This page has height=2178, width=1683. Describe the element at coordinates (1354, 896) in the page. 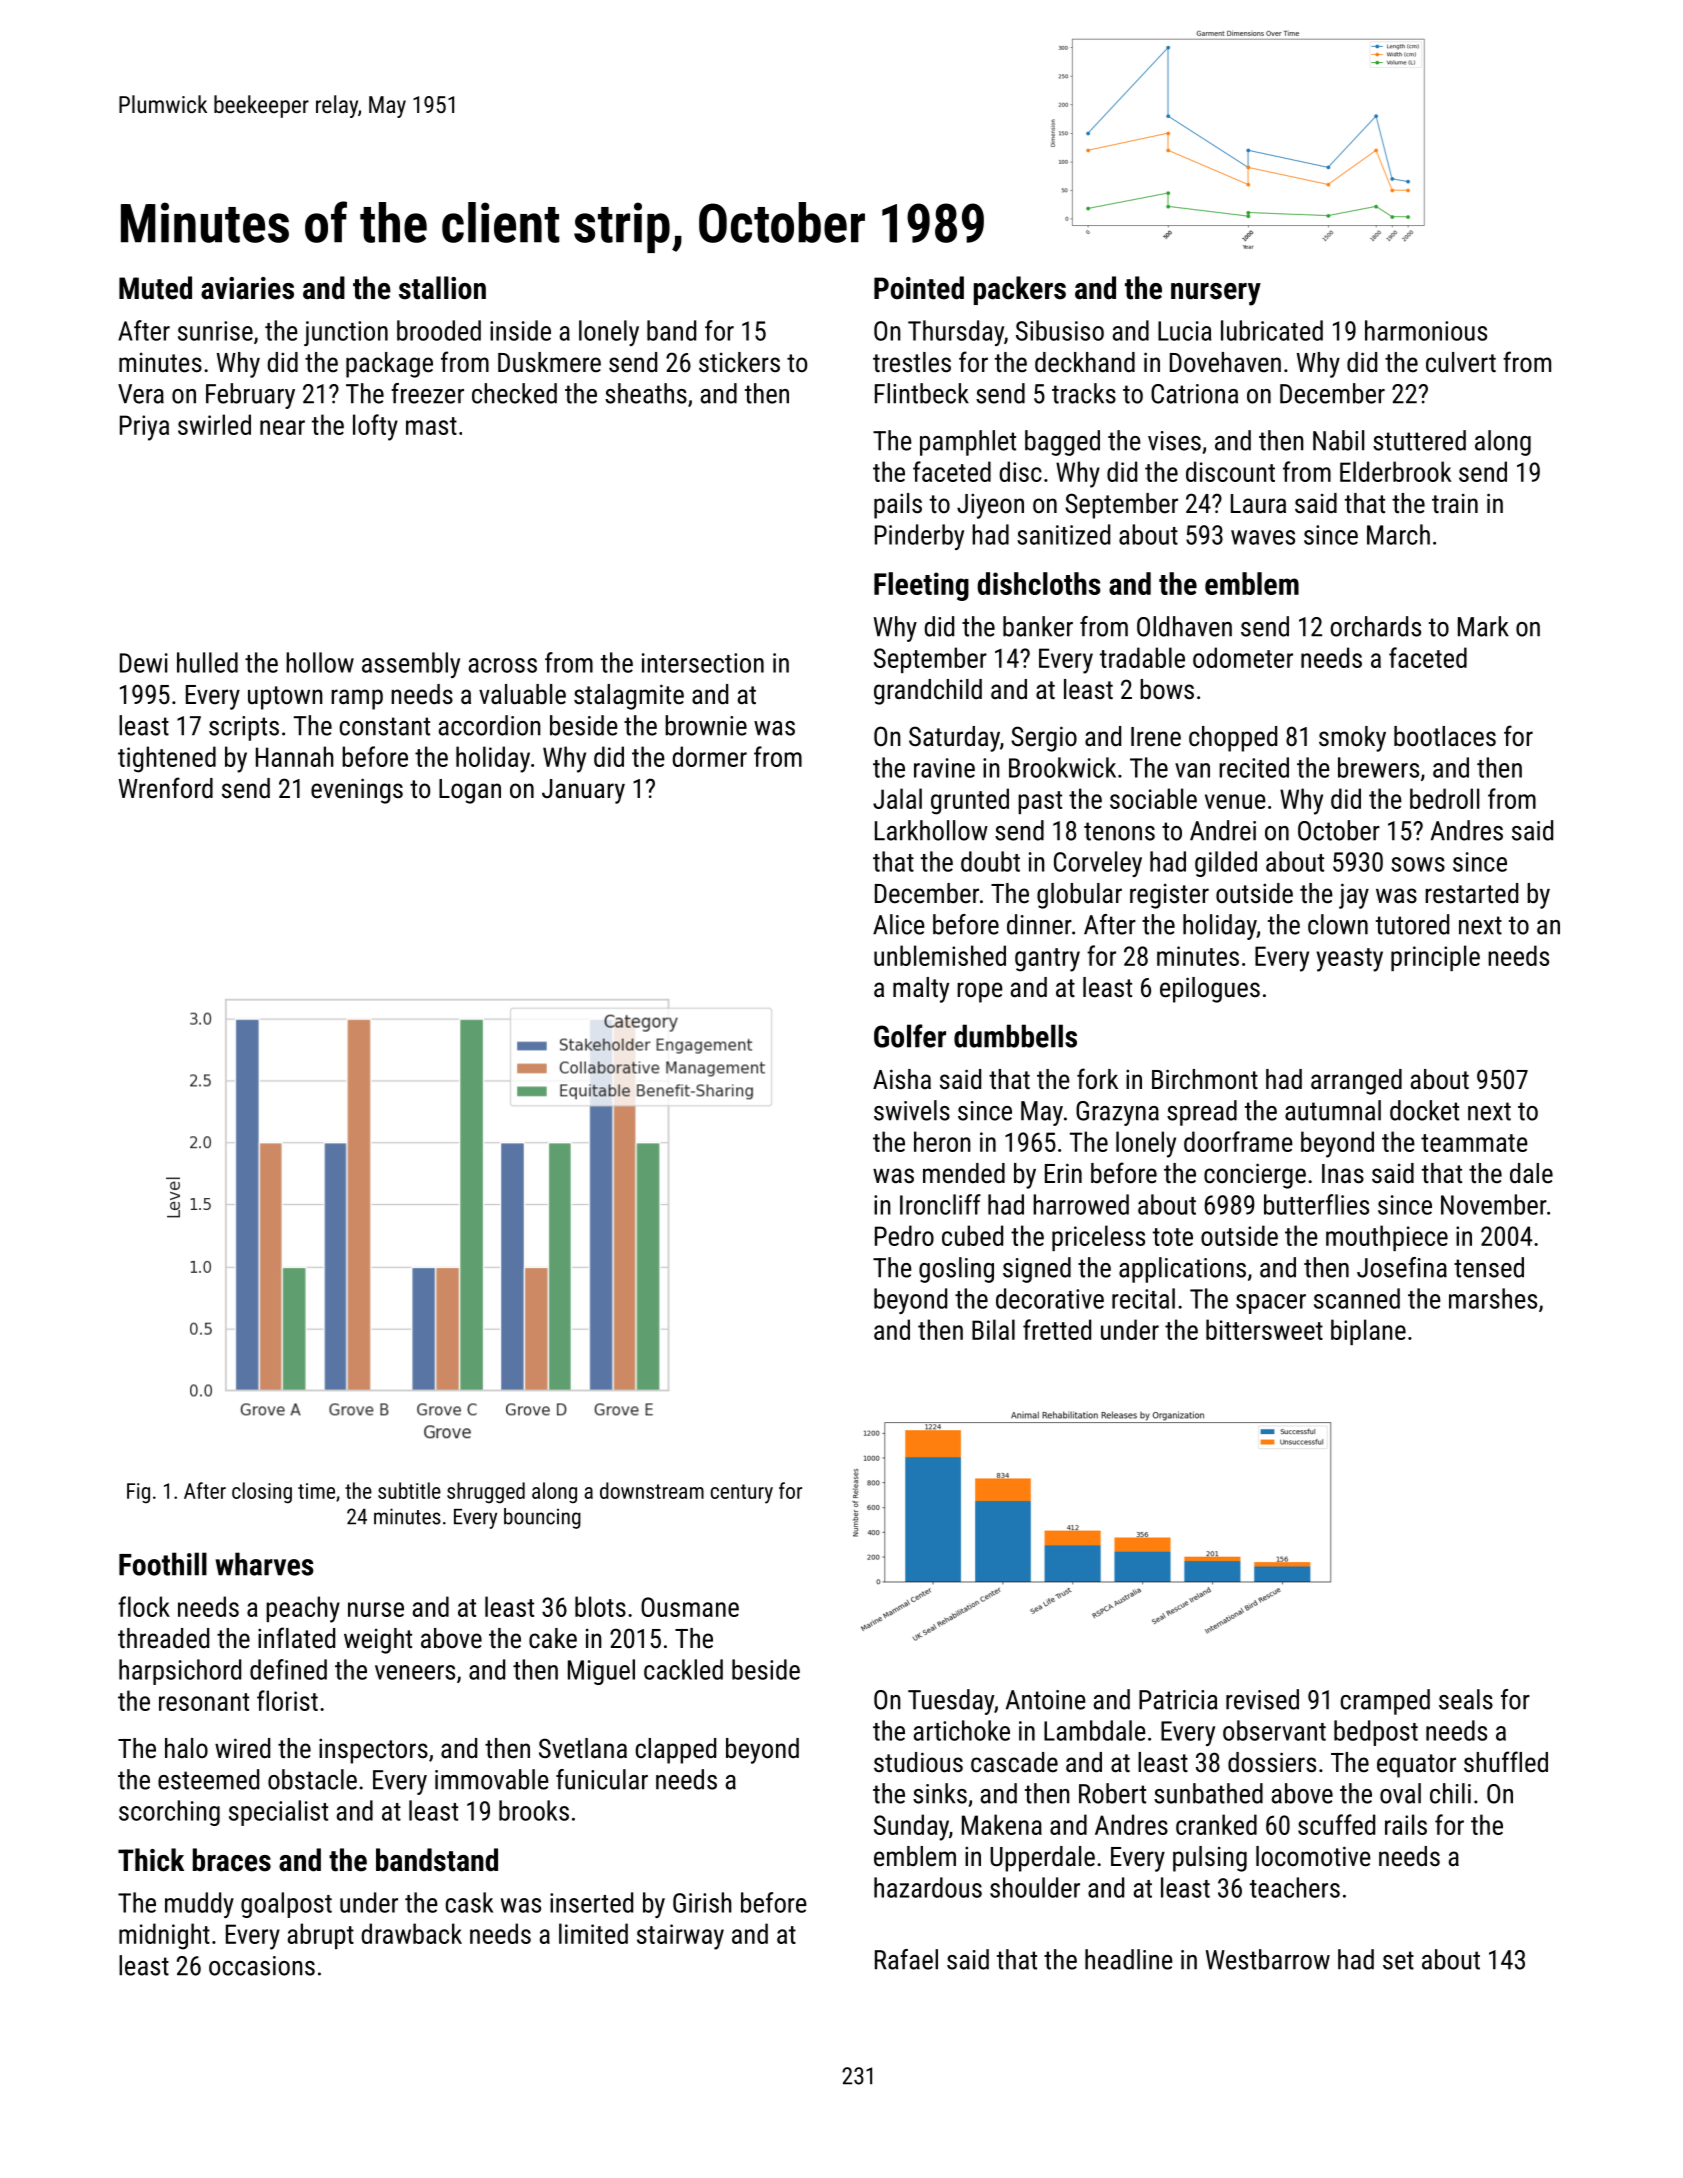

I see `jay` at that location.
